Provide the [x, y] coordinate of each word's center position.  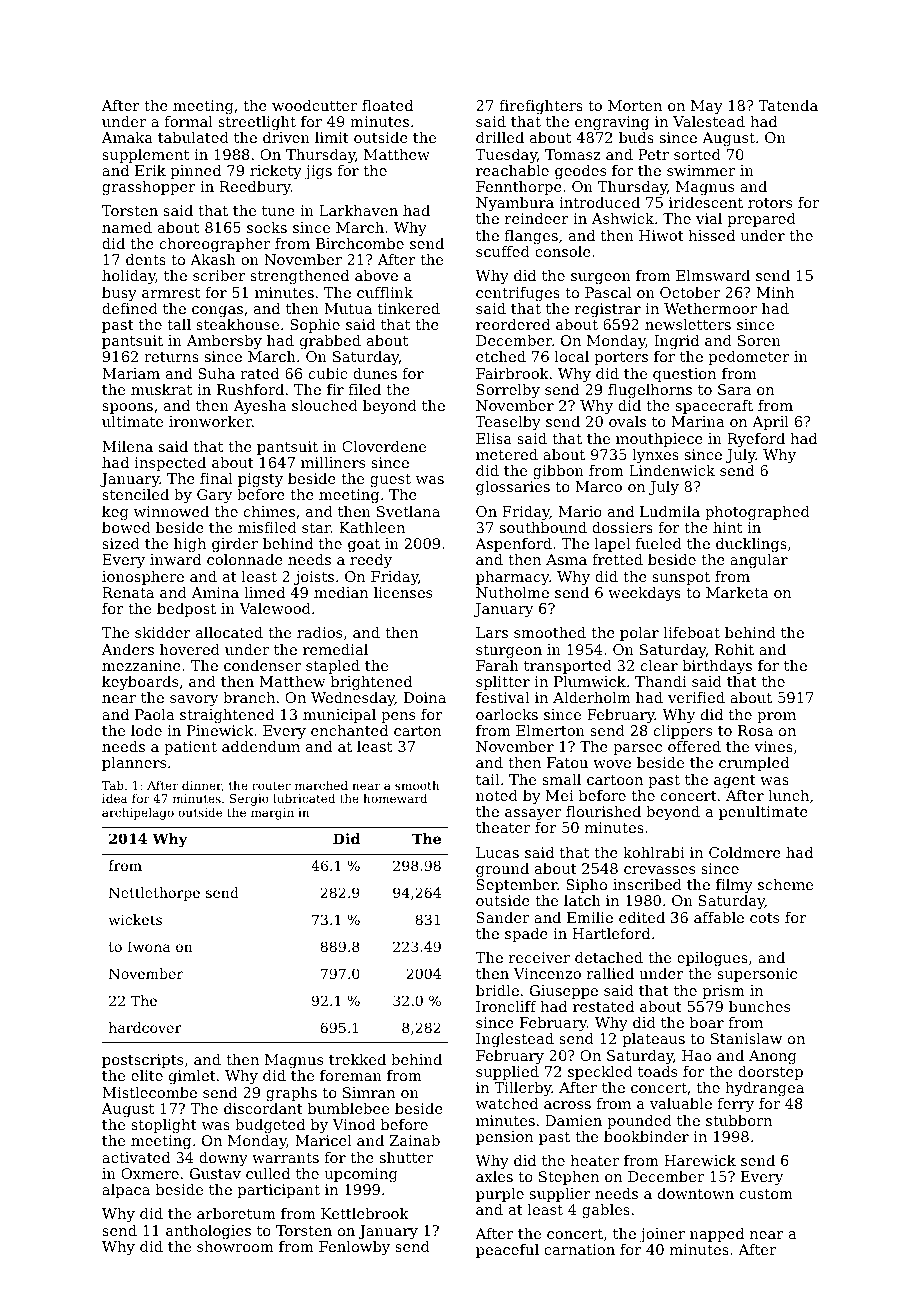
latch [582, 900]
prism [724, 992]
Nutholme [512, 592]
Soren [759, 340]
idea [114, 798]
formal [189, 121]
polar [639, 634]
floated [387, 105]
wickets [135, 919]
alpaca [126, 1191]
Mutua [348, 308]
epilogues [712, 959]
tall [179, 324]
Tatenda [788, 105]
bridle [497, 990]
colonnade [245, 559]
